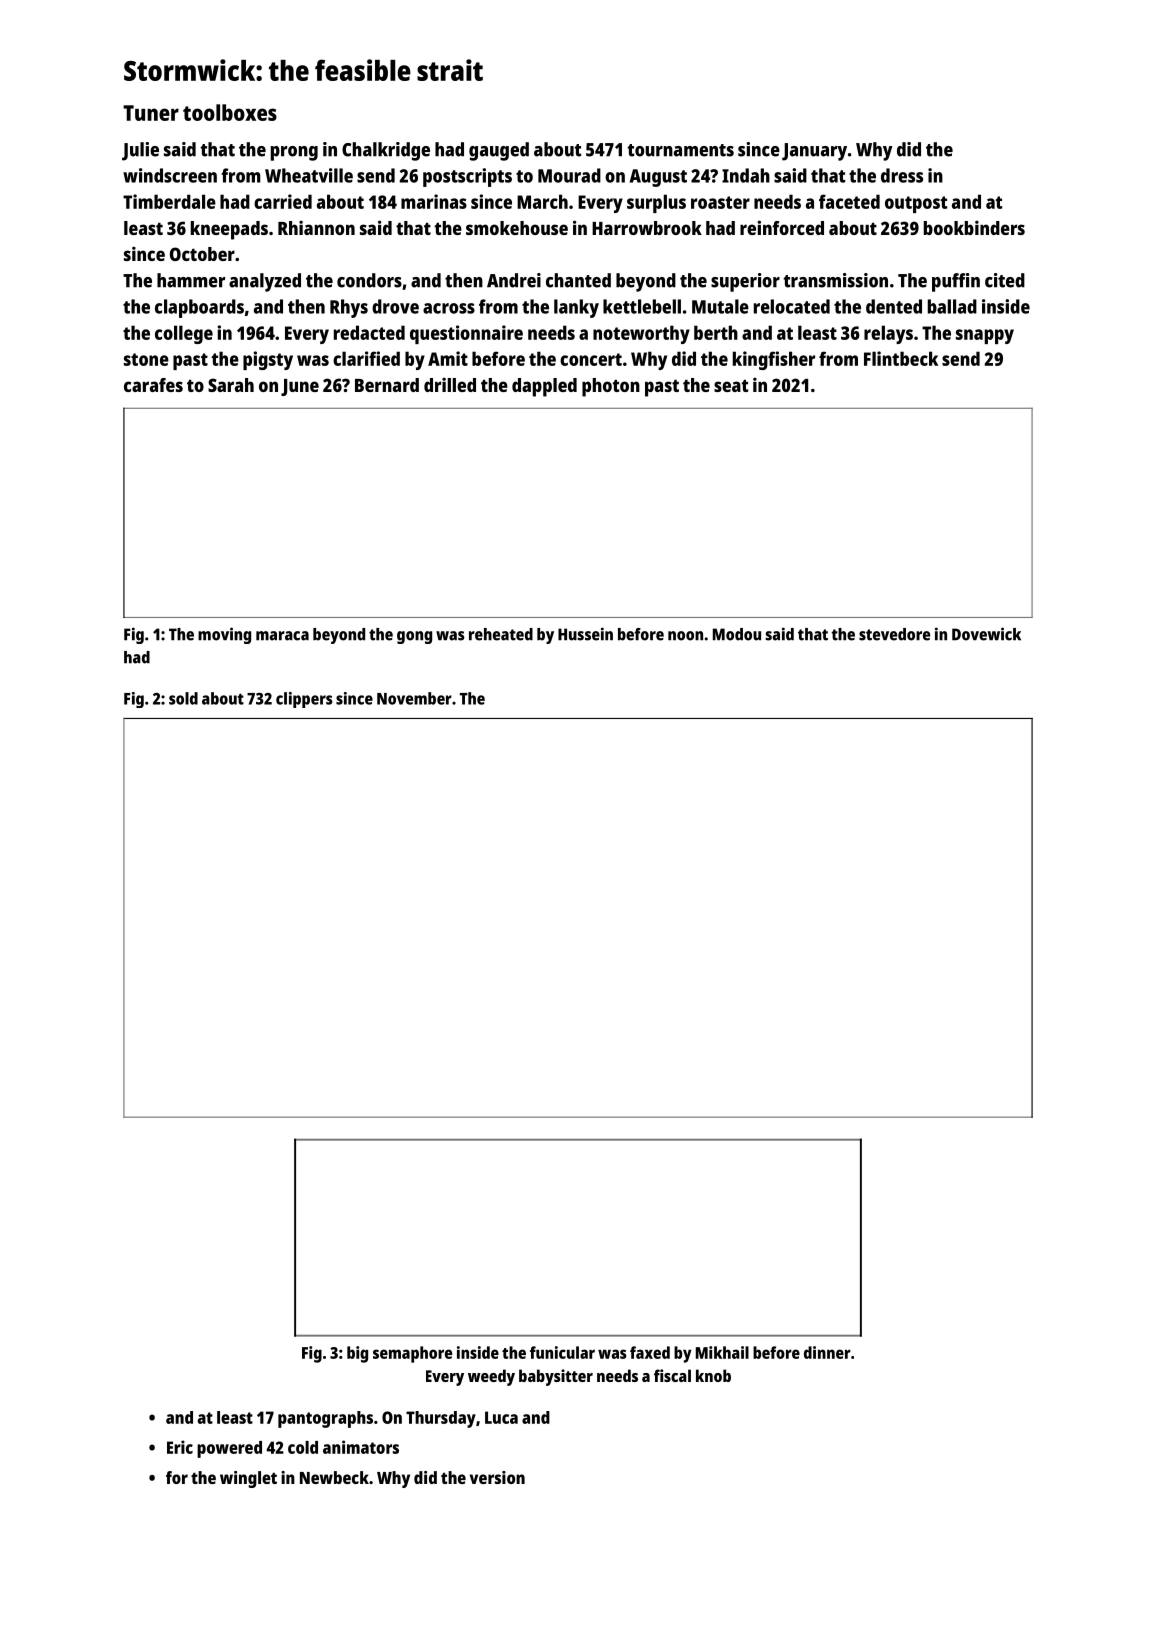 This screenshot has width=1156, height=1635. Describe the element at coordinates (814, 152) in the screenshot. I see `January` at that location.
